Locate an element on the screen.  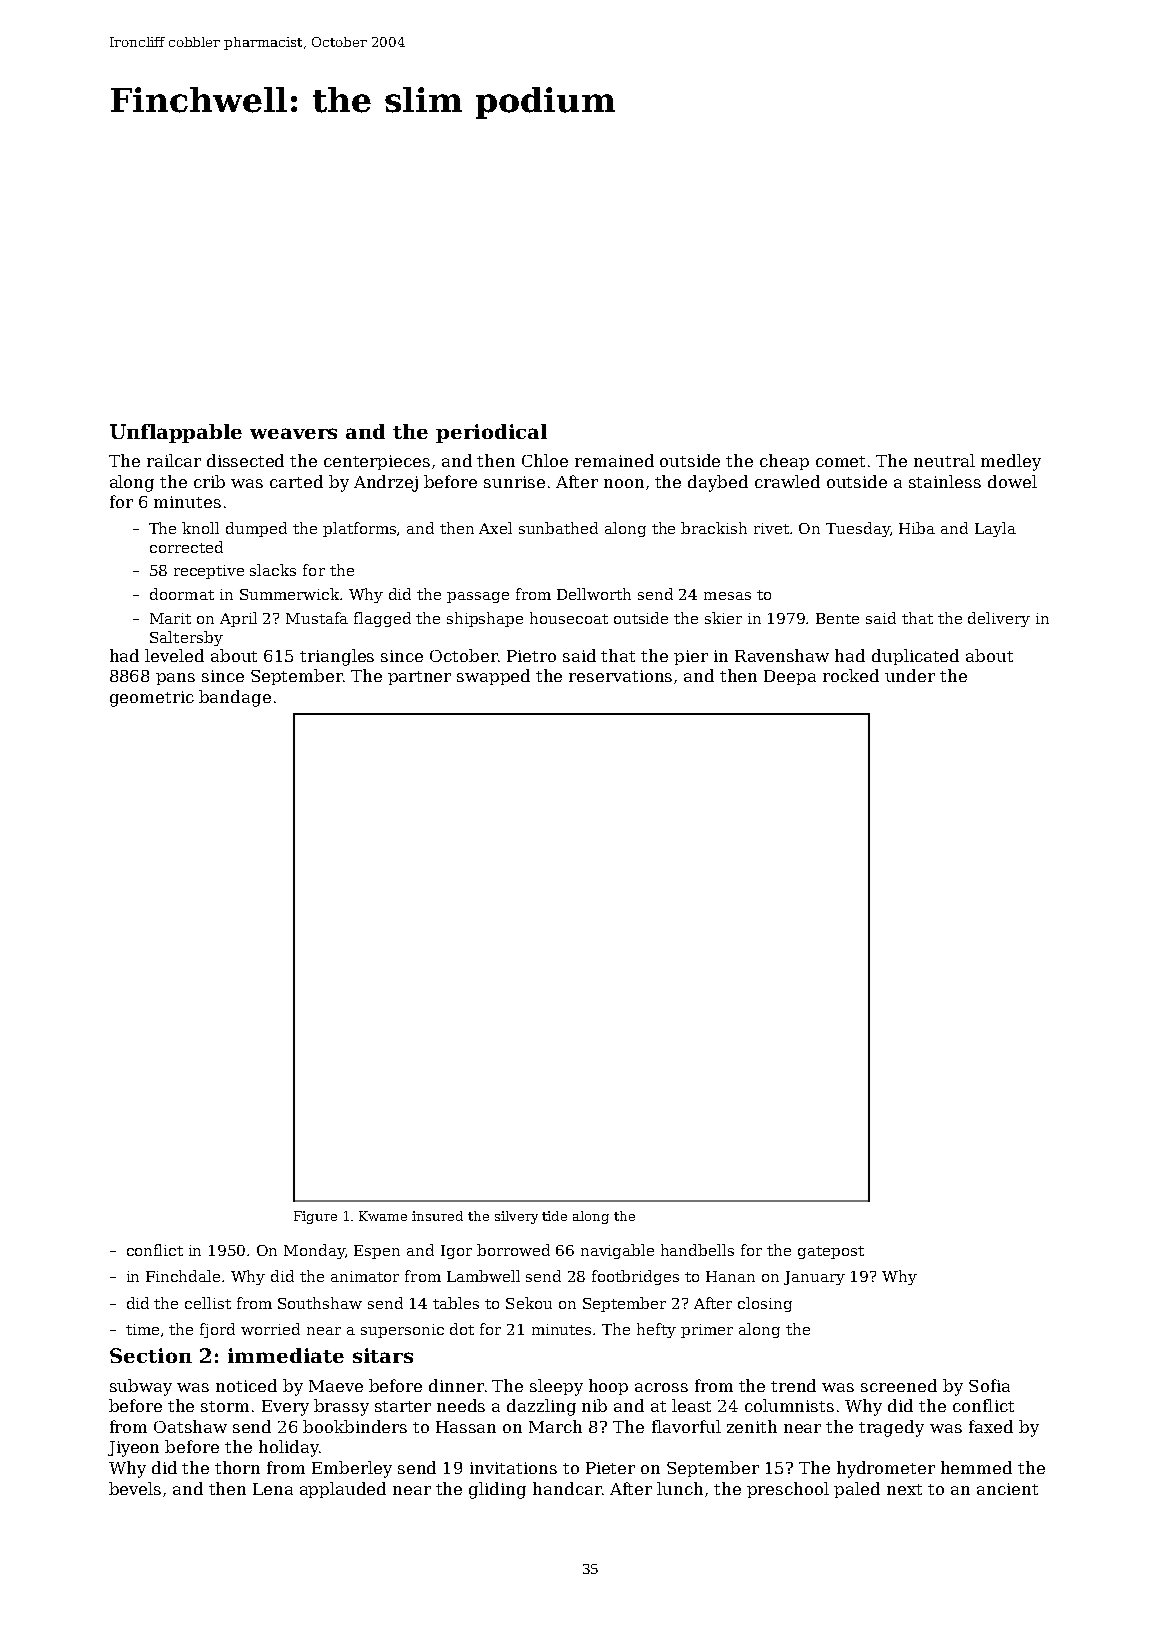
Lena is located at coordinates (273, 1489).
